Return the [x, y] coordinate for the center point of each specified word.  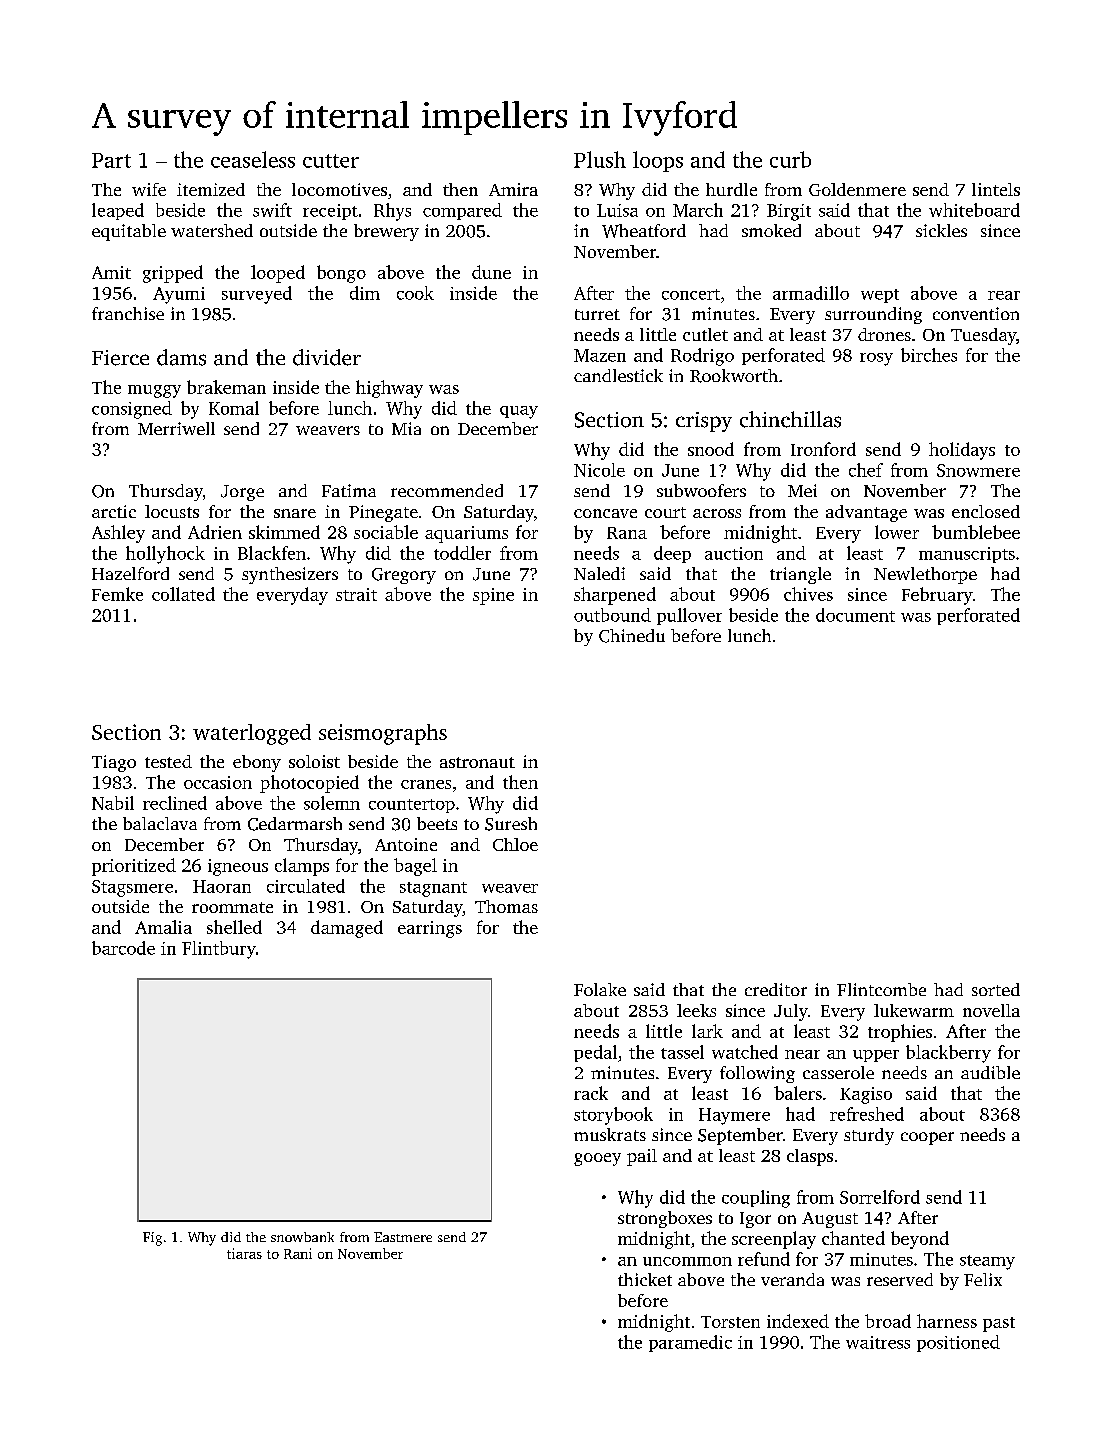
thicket [645, 1279]
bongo [341, 274]
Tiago [114, 763]
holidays [962, 451]
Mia [406, 428]
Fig [152, 1239]
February [937, 596]
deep [672, 554]
